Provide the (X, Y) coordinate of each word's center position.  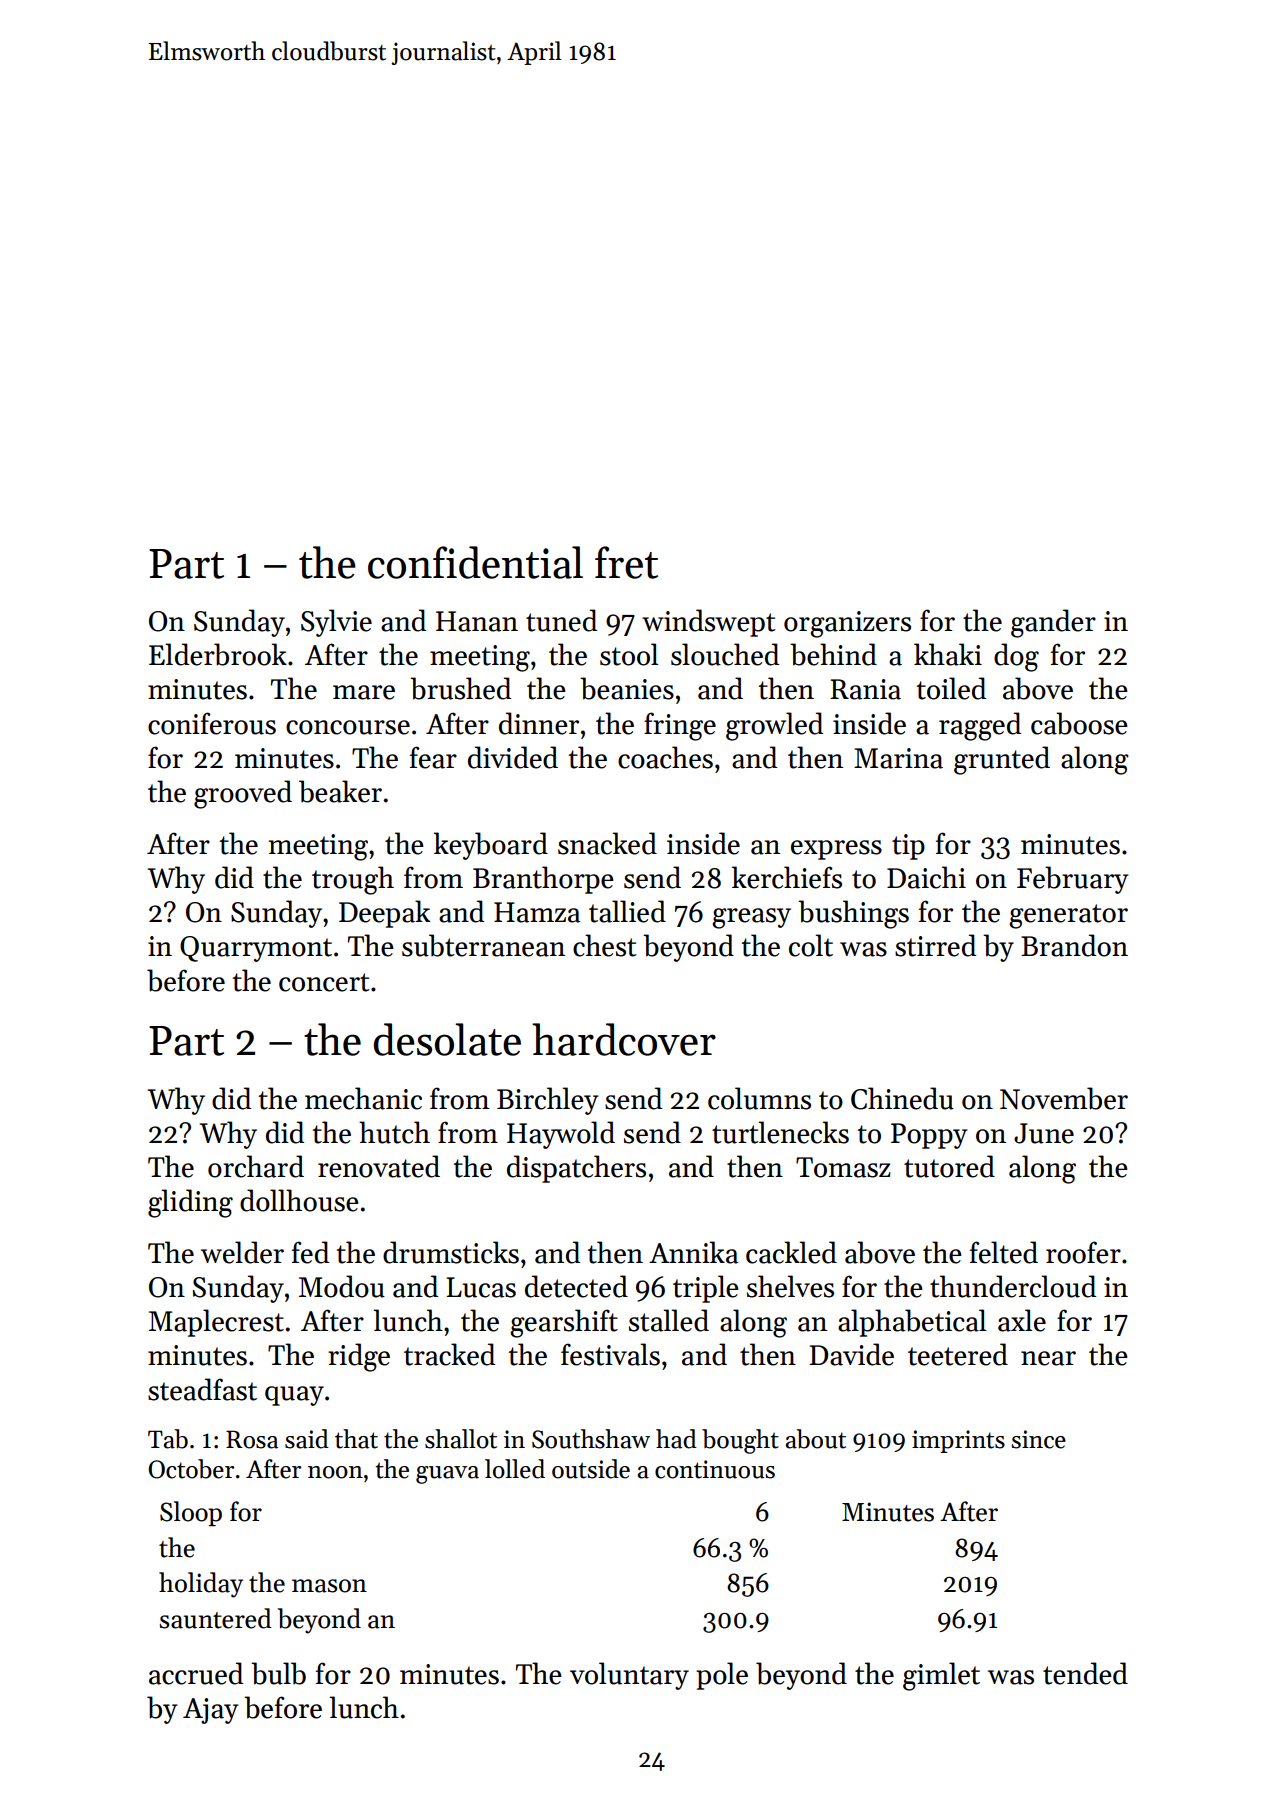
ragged (980, 726)
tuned (561, 620)
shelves (790, 1286)
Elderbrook (218, 654)
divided (513, 757)
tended (1085, 1673)
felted (1004, 1252)
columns (759, 1098)
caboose (1079, 723)
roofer (1083, 1252)
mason (329, 1586)
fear (433, 757)
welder (242, 1252)
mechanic (363, 1098)
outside (591, 1469)
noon (335, 1472)
